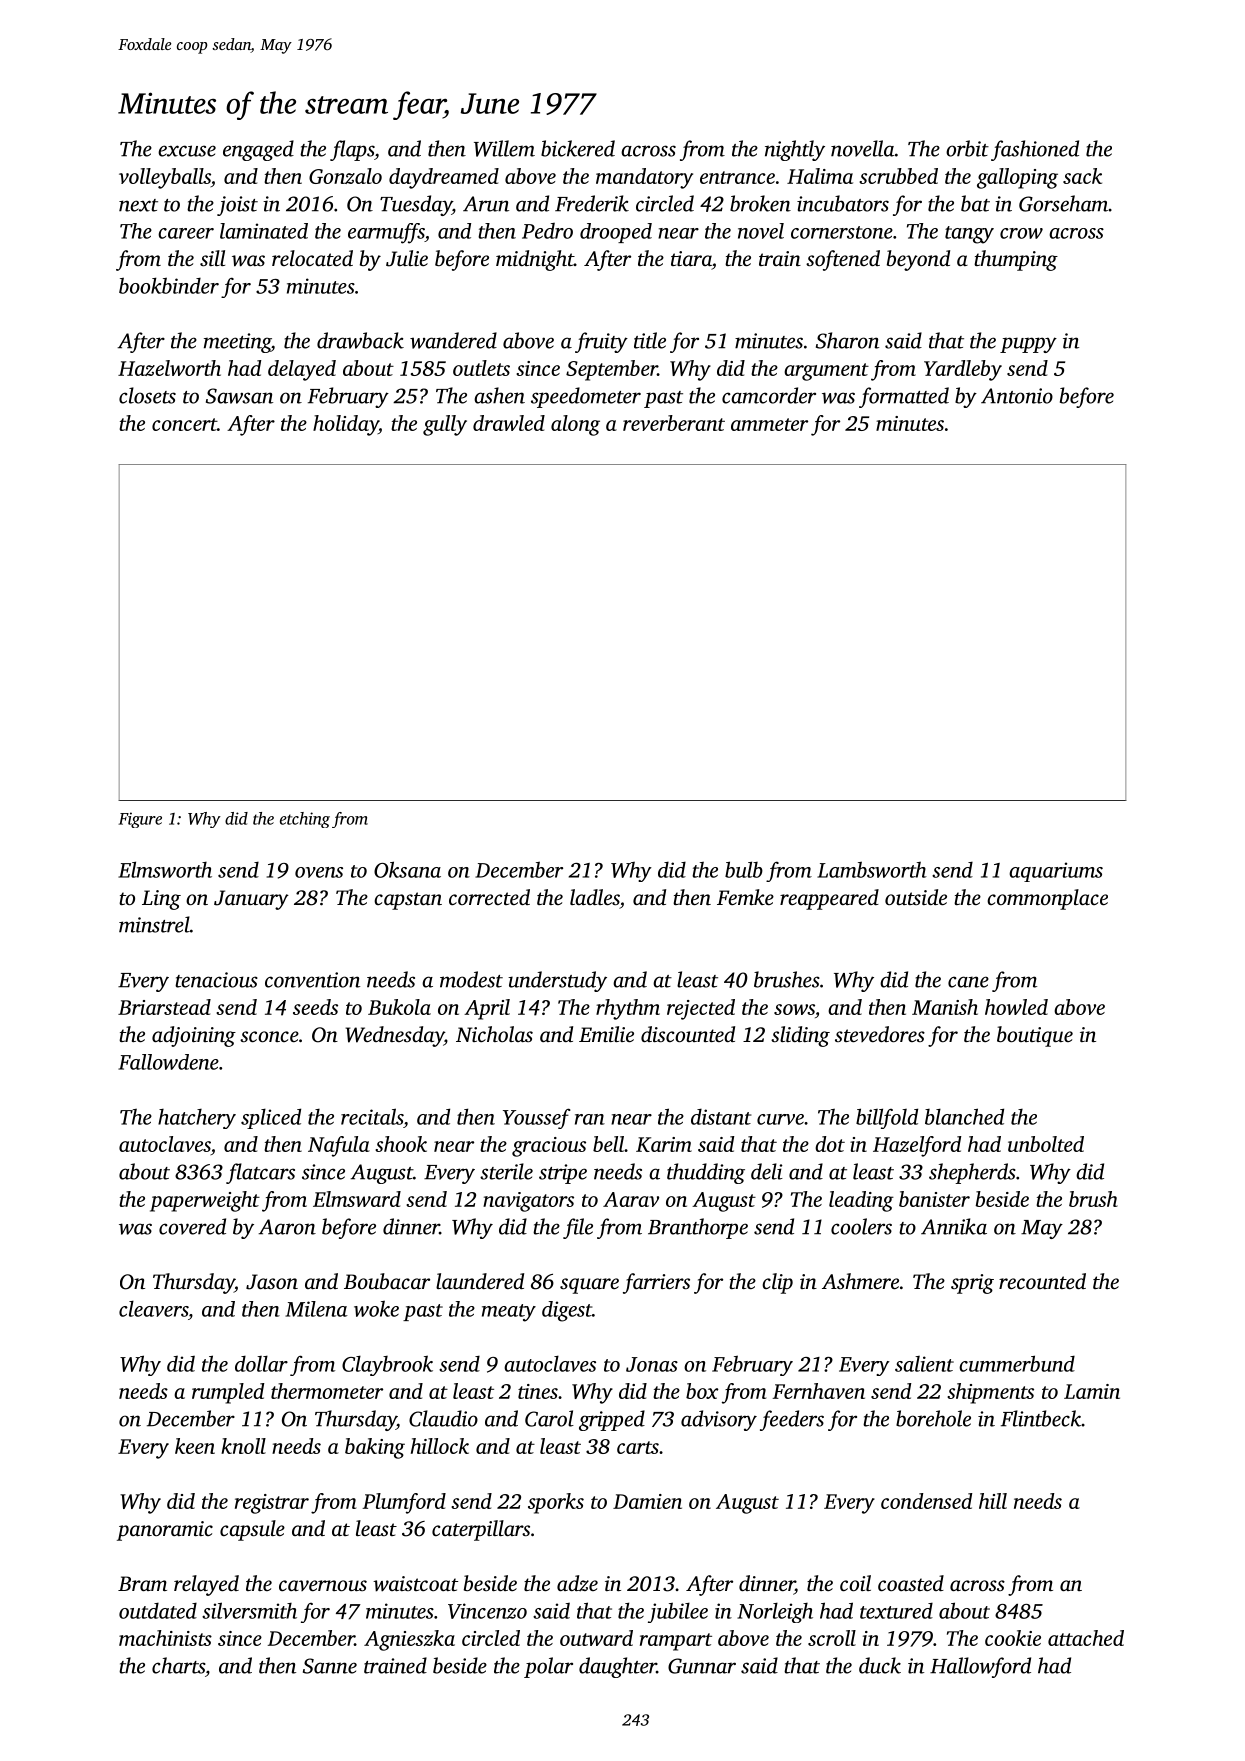 This page has height=1761, width=1245. I want to click on aquariums, so click(1056, 872).
